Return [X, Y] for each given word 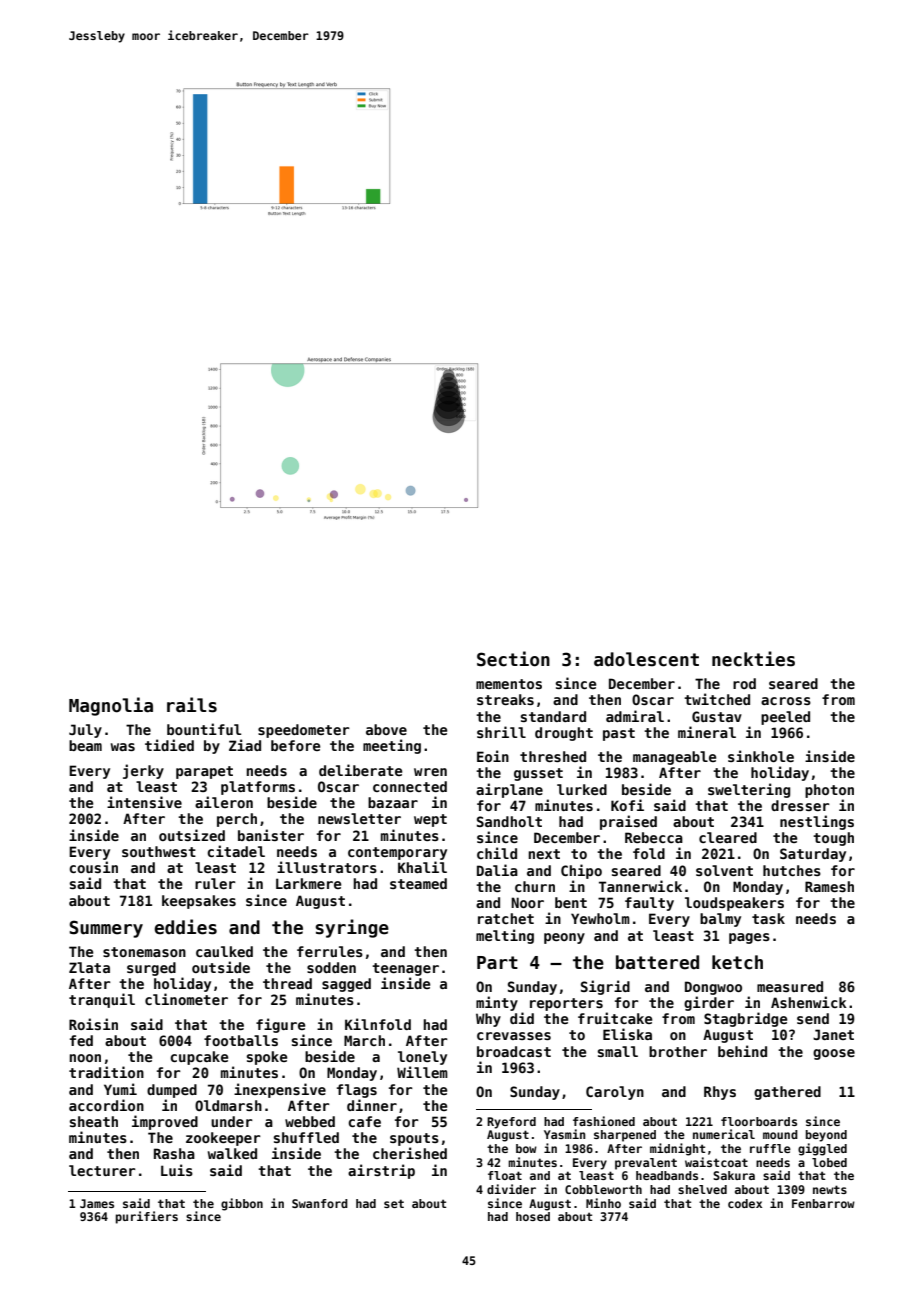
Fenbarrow [823, 1203]
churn [535, 886]
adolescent [646, 659]
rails [192, 705]
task [768, 918]
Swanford [320, 1203]
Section [513, 659]
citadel [236, 851]
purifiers [147, 1217]
